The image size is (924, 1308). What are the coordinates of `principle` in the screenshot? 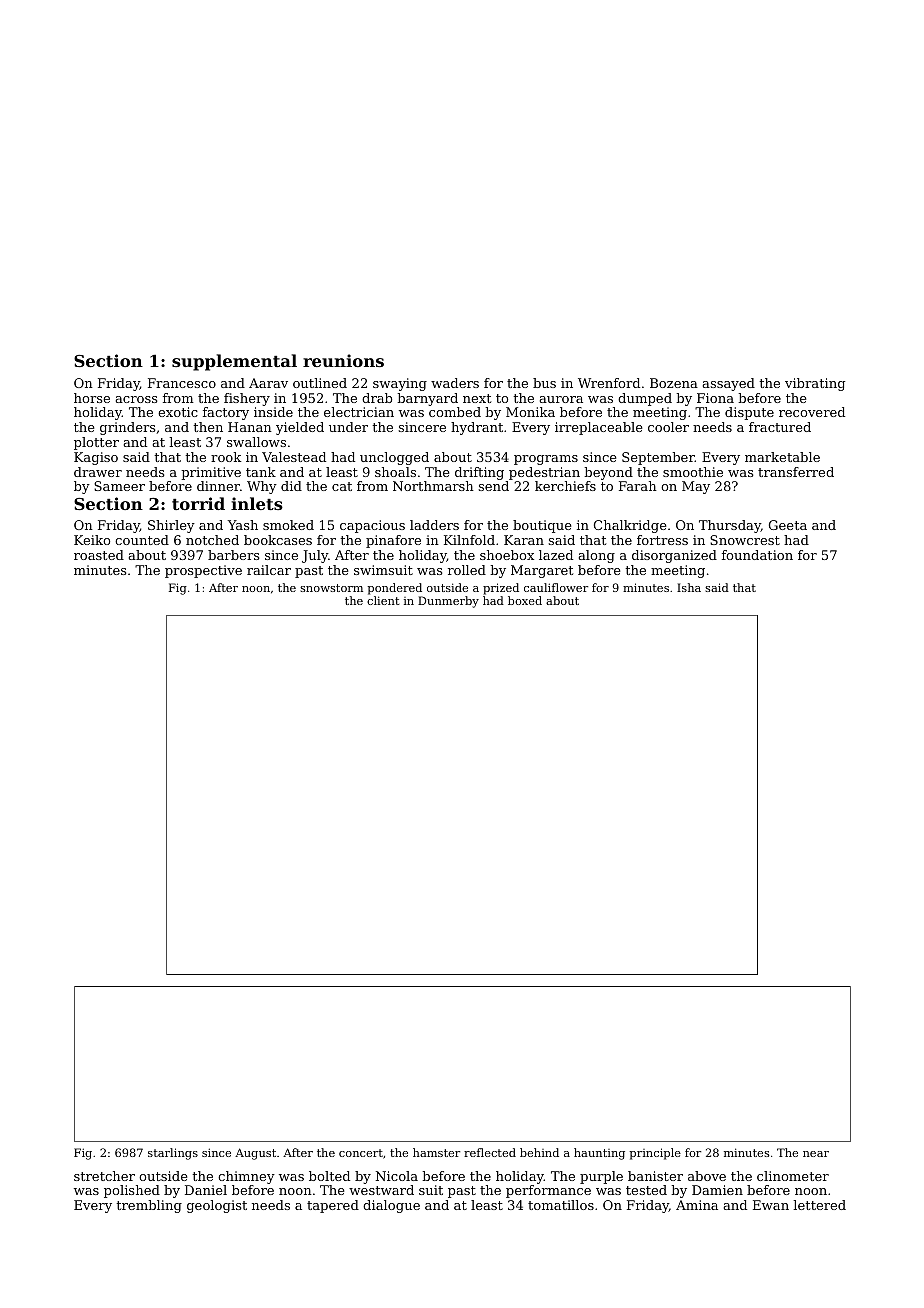 It's located at (655, 1154).
